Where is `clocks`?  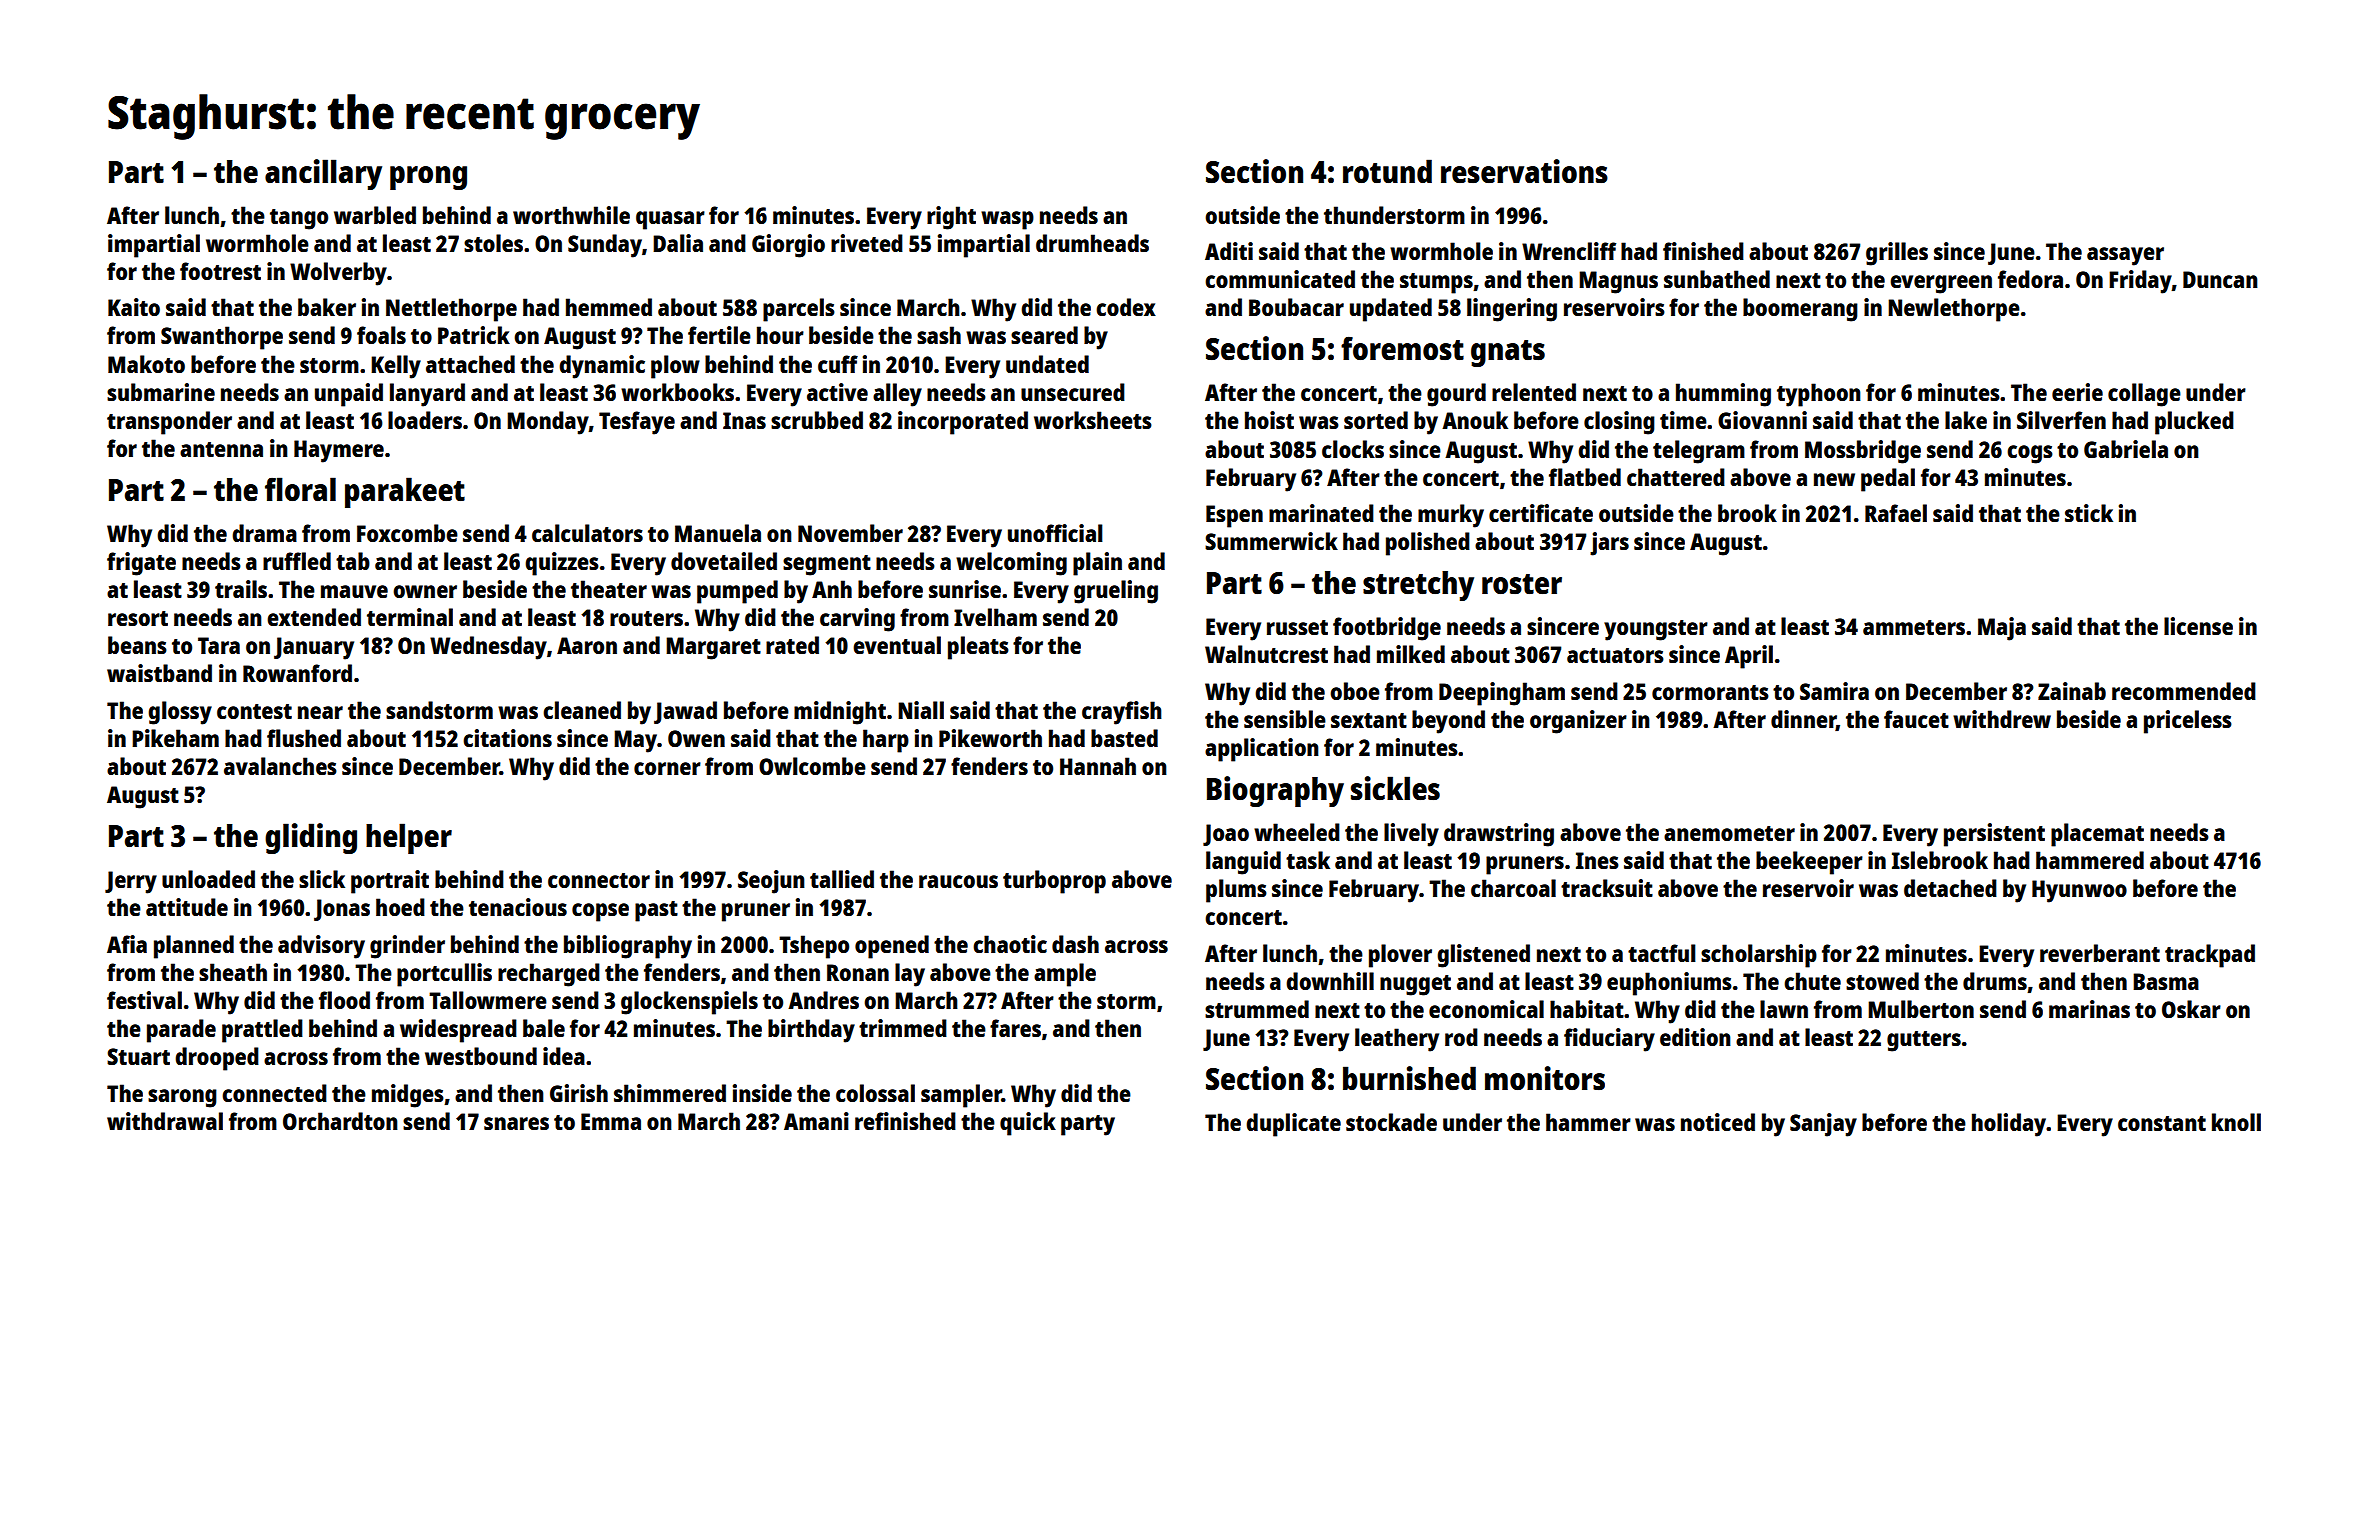
clocks is located at coordinates (1353, 449).
